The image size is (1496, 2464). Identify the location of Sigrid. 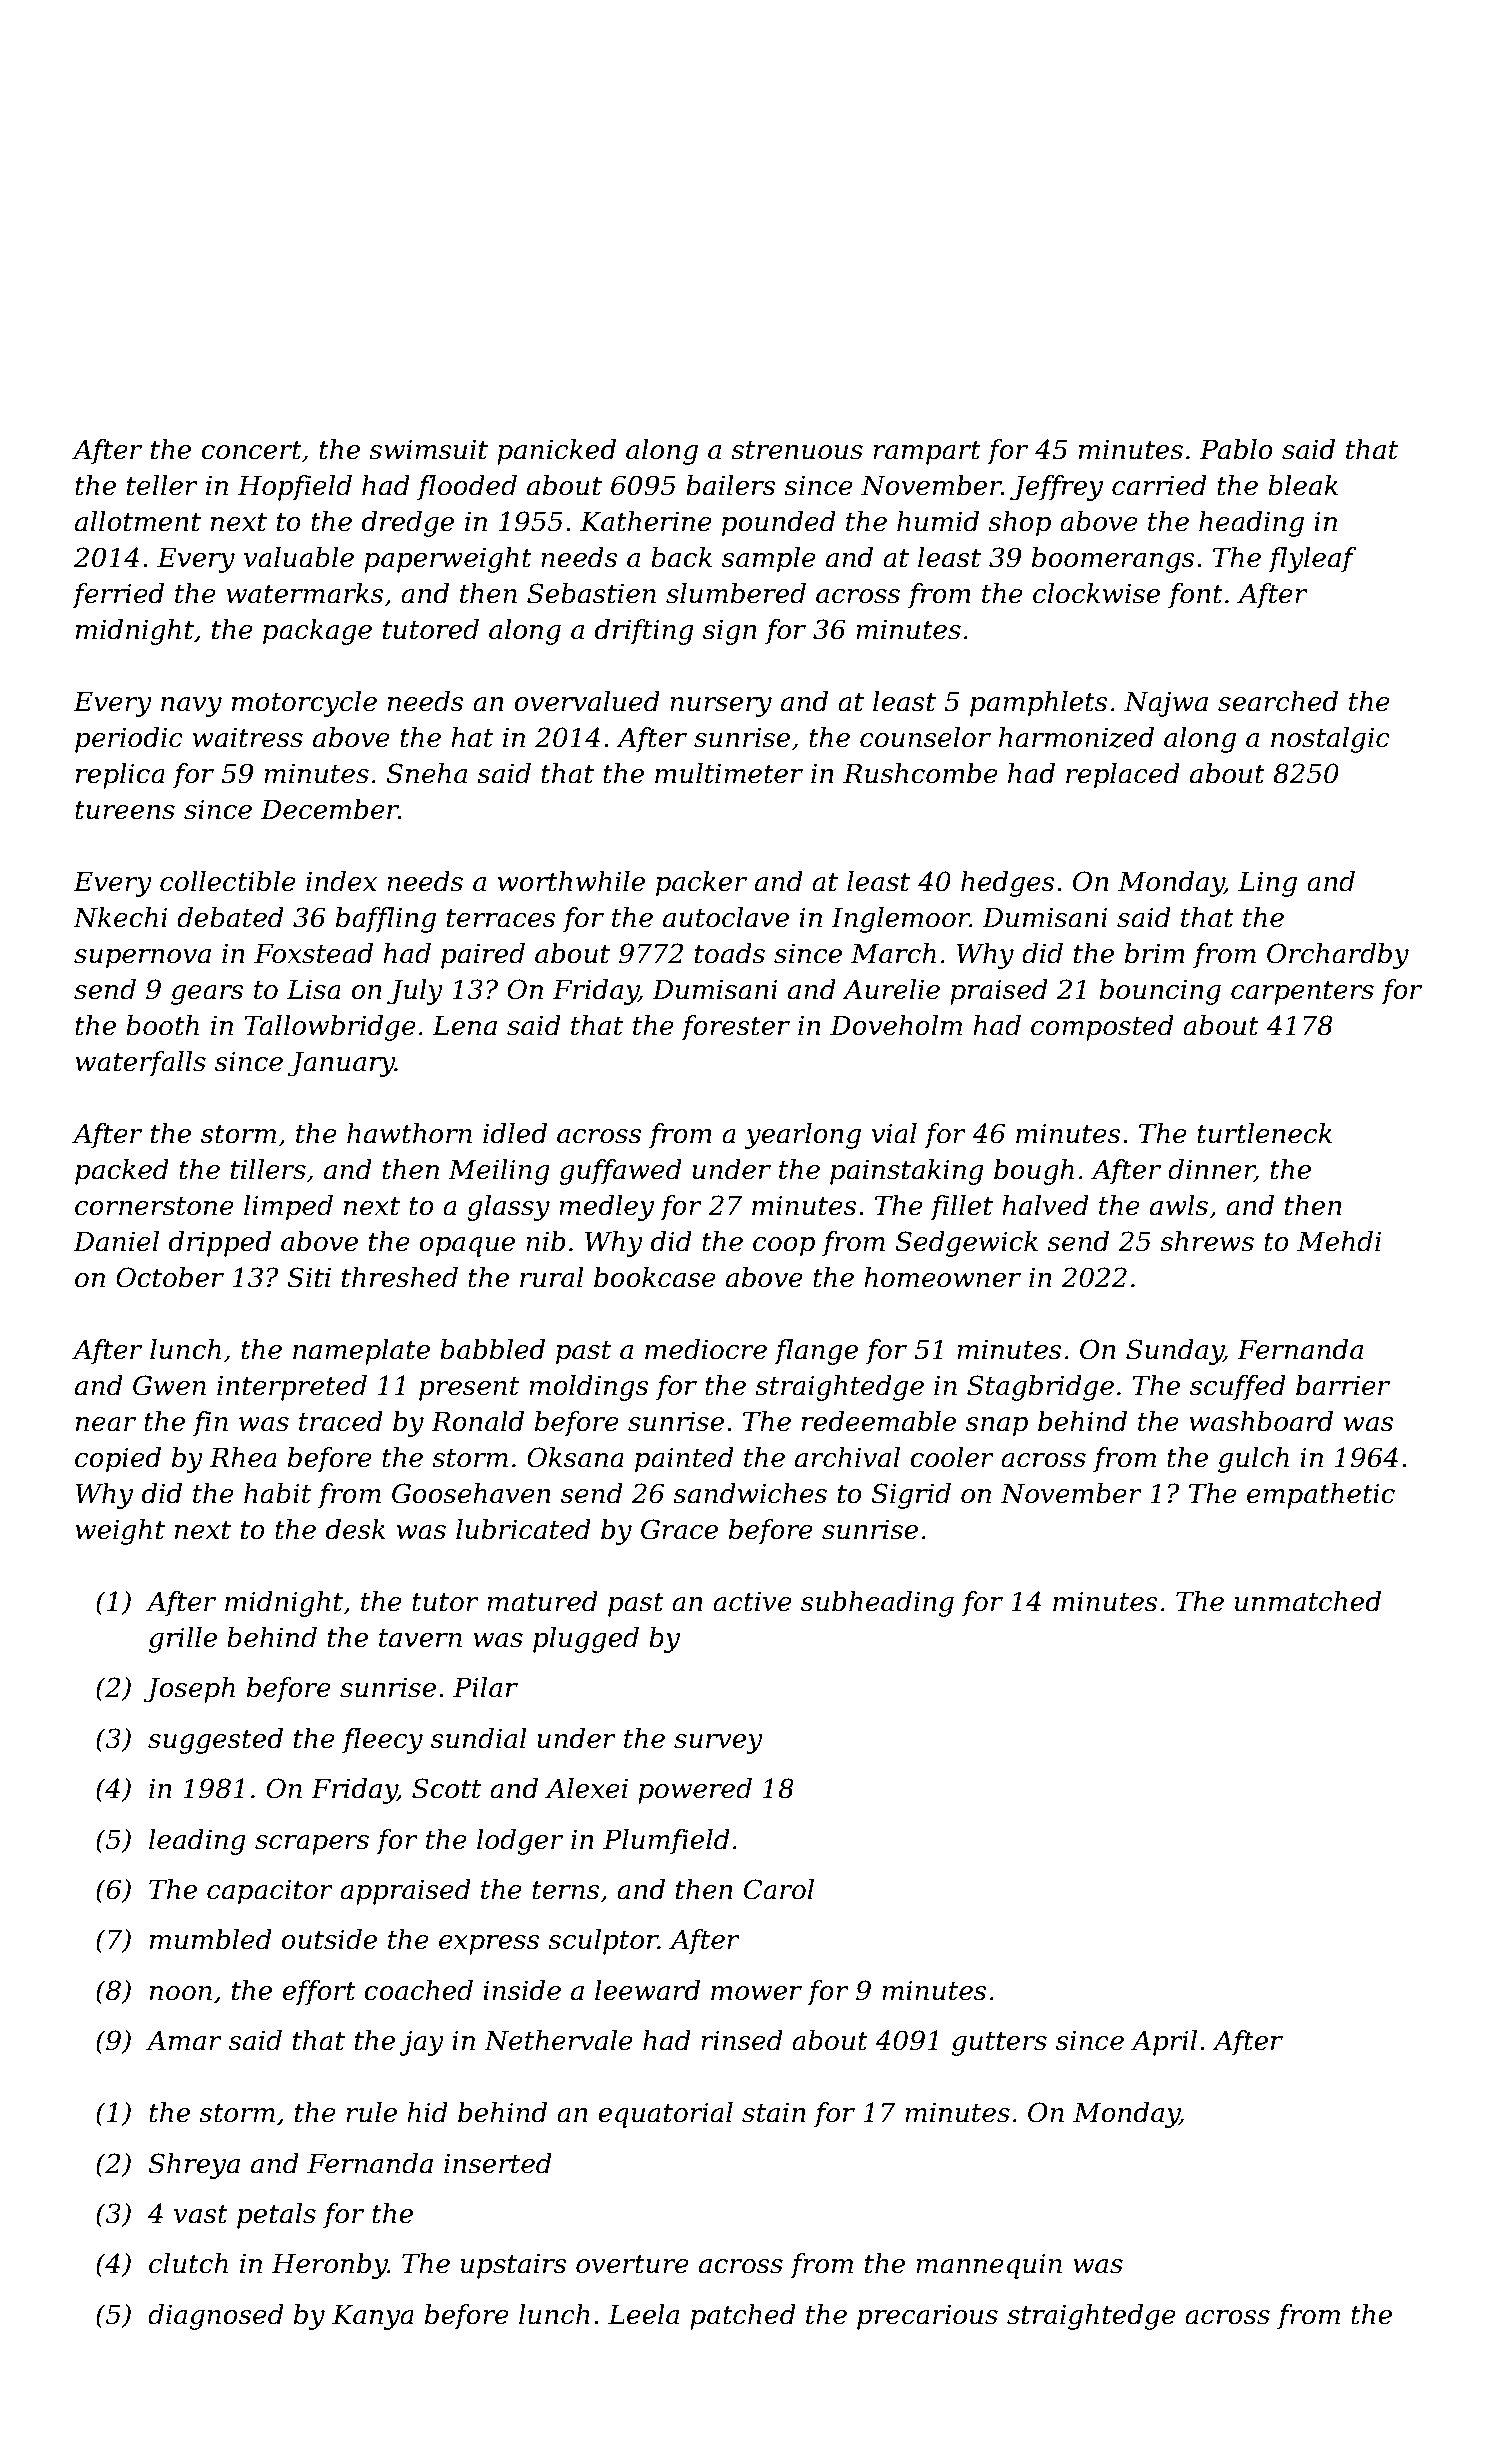
(911, 1496).
